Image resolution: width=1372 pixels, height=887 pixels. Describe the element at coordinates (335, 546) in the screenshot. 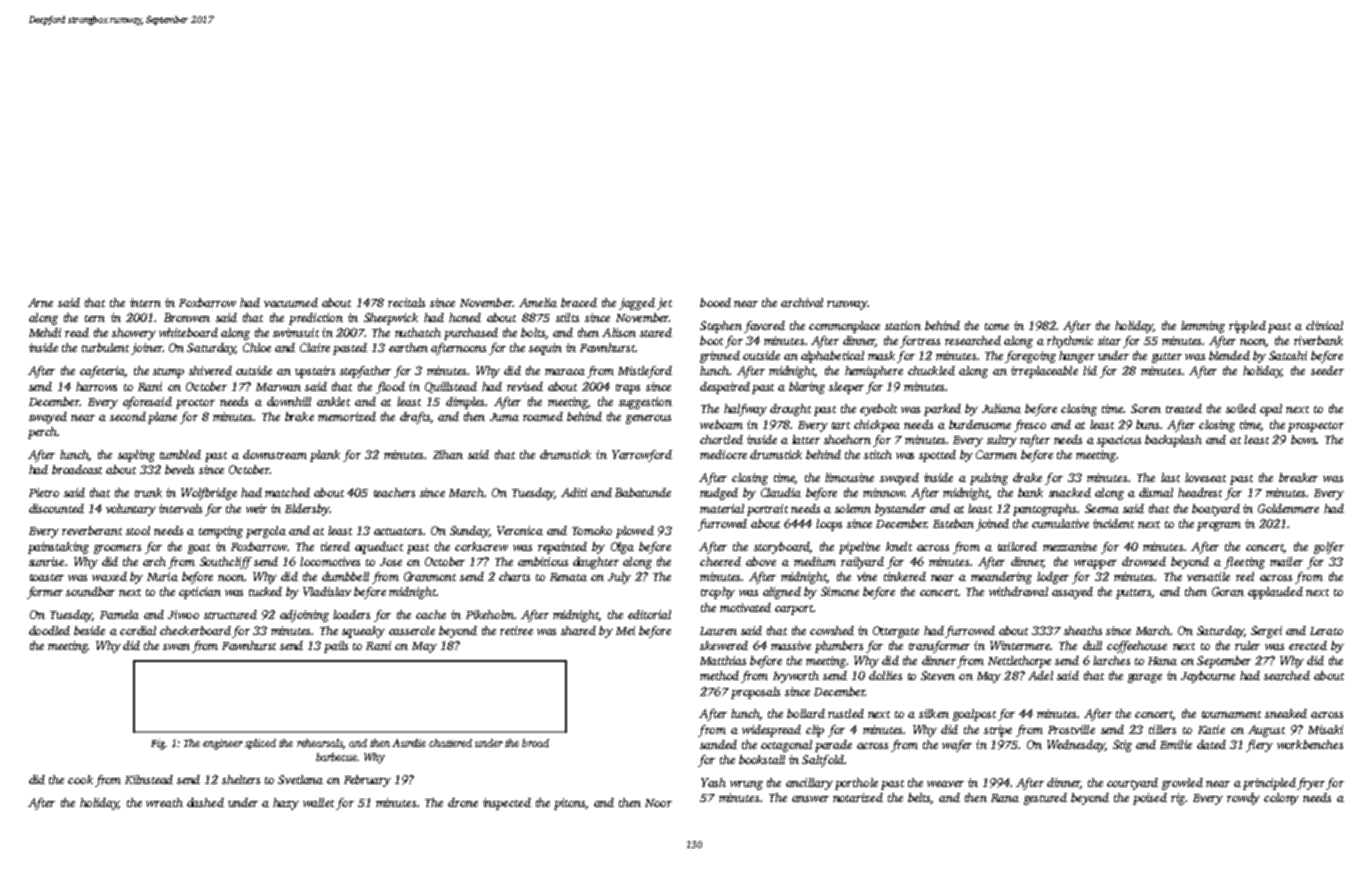

I see `tiered` at that location.
